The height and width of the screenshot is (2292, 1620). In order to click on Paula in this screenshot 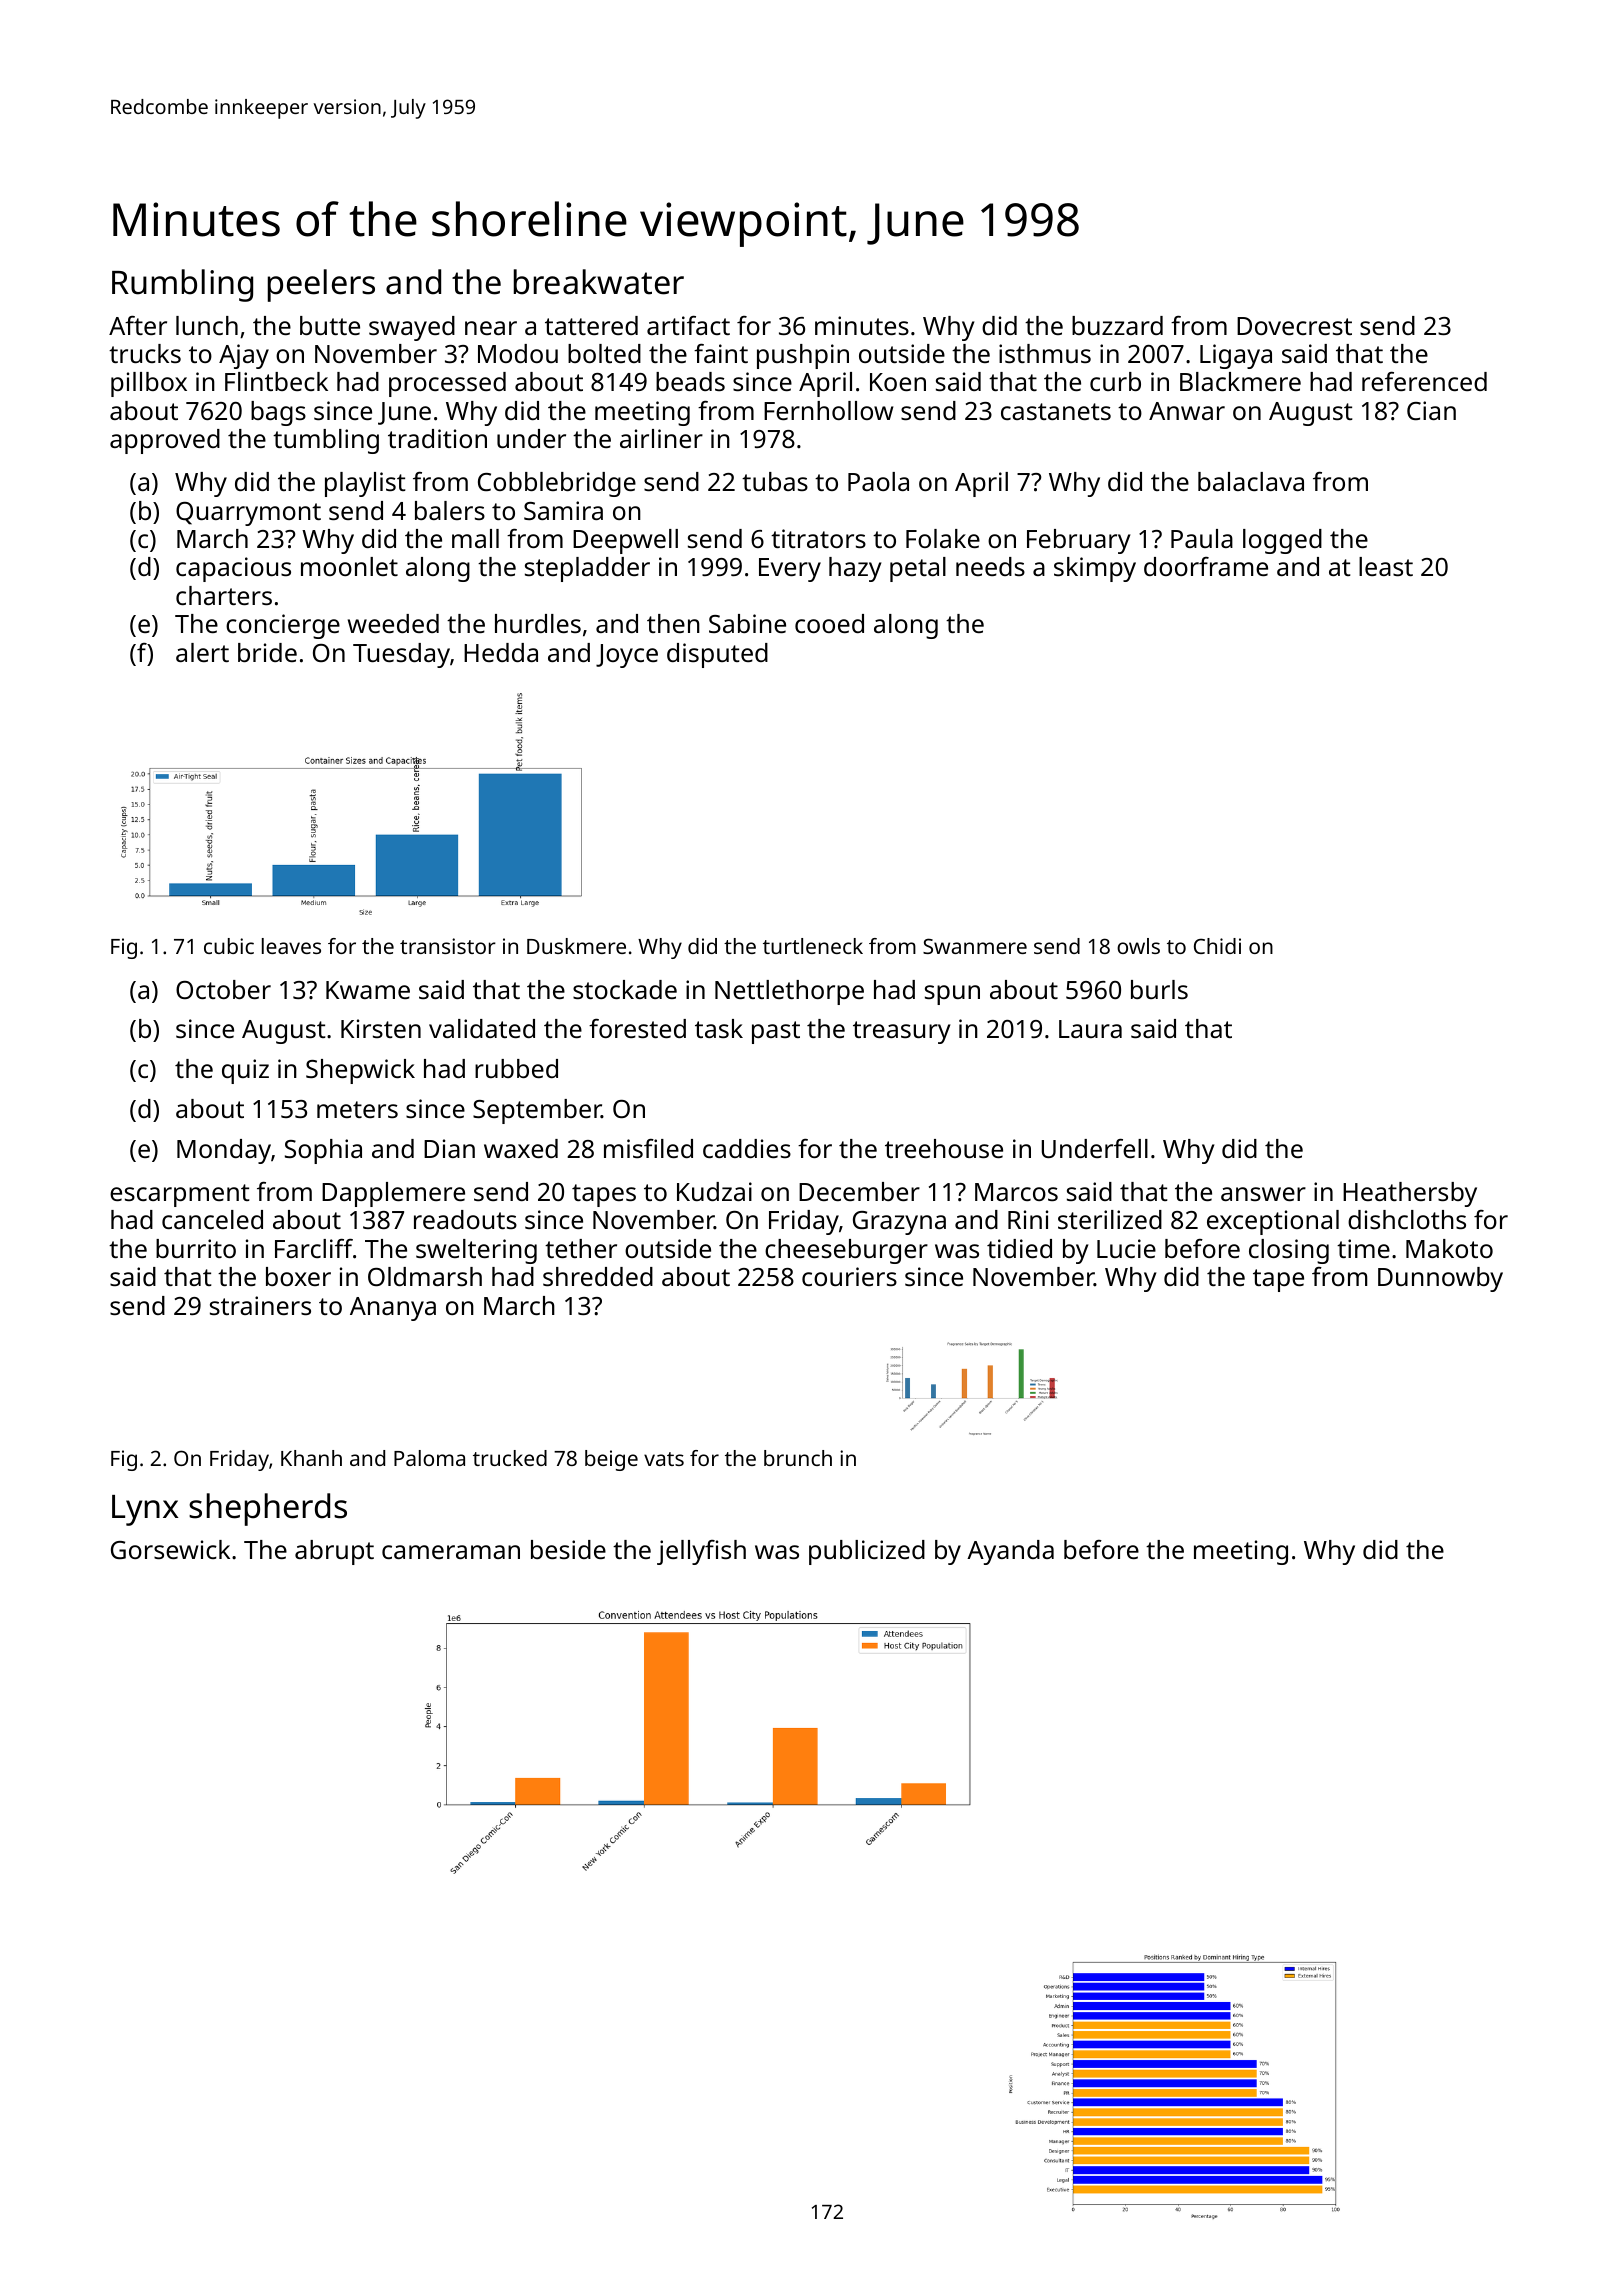, I will do `click(1202, 538)`.
